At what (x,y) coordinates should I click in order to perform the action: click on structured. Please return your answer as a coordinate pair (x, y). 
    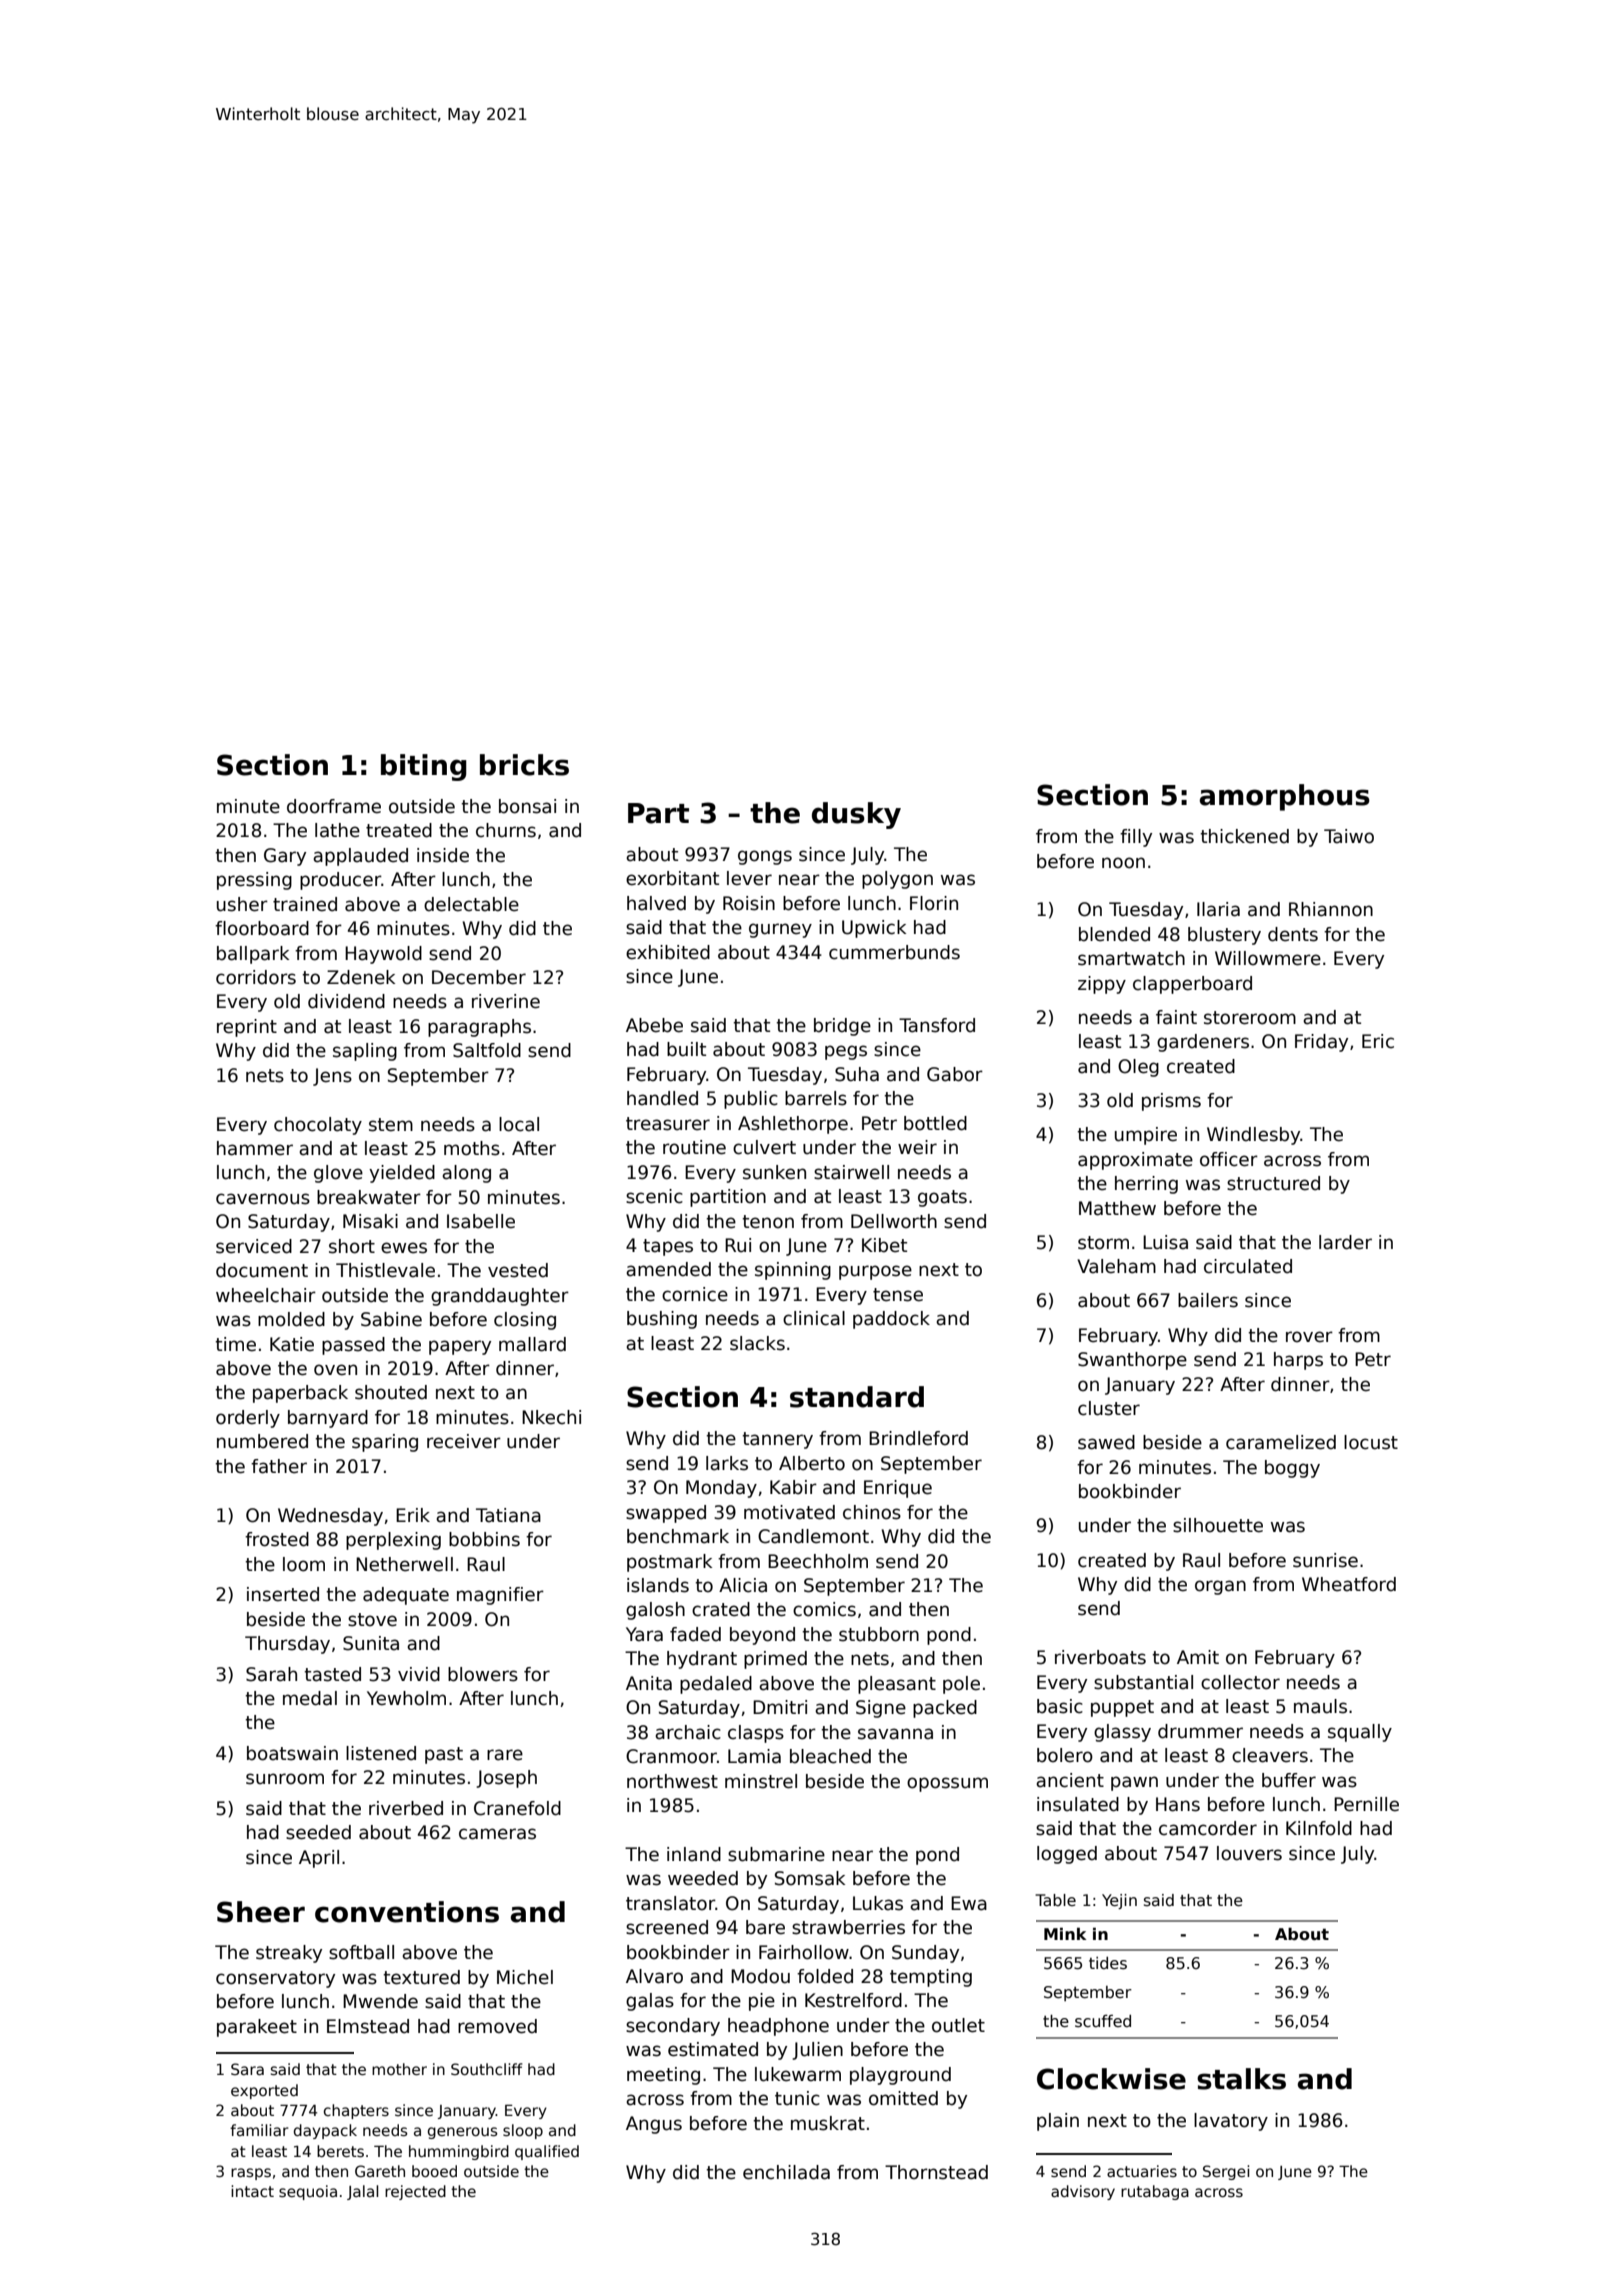
    Looking at the image, I should click on (1273, 1183).
